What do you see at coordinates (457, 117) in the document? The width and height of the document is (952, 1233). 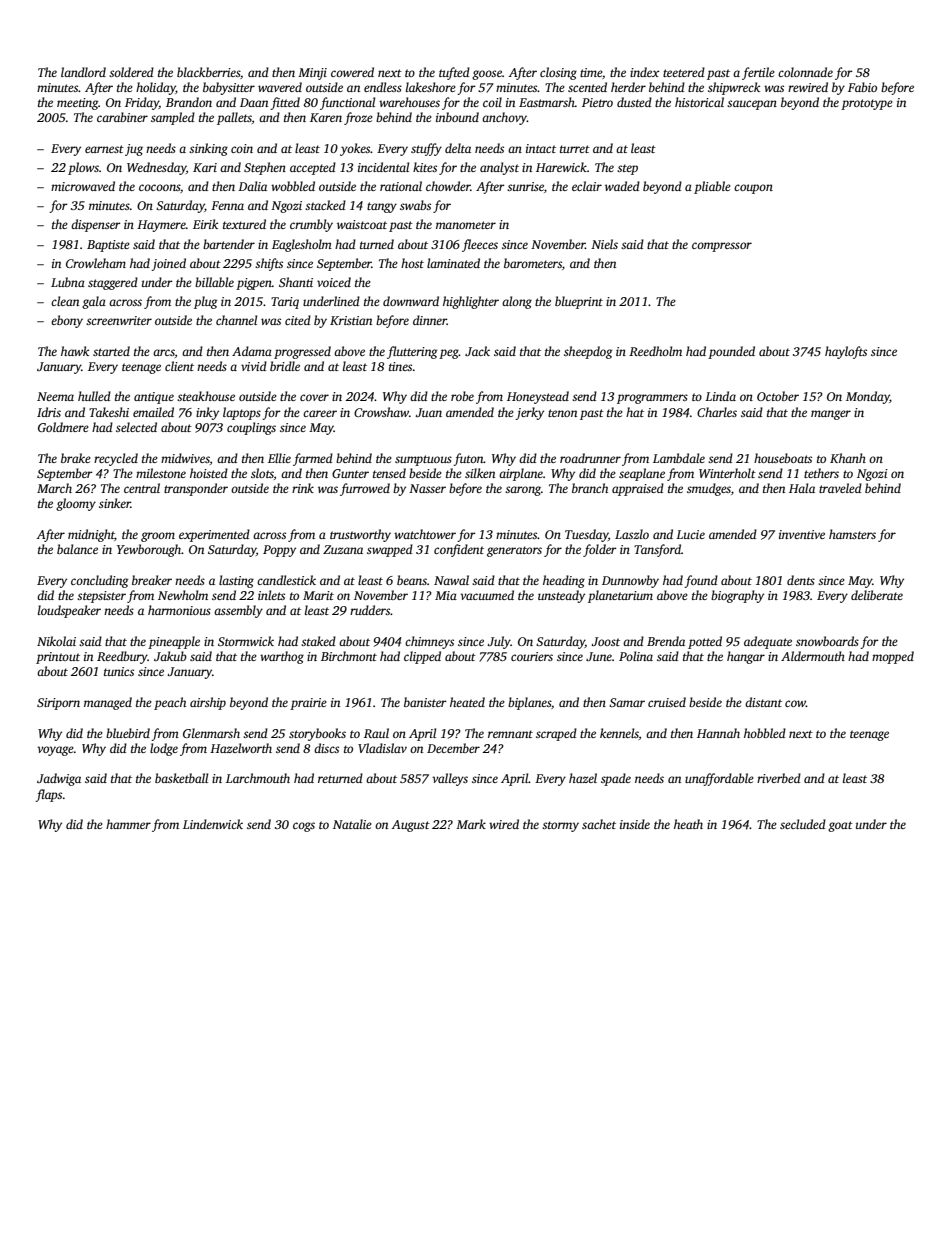 I see `inbound` at bounding box center [457, 117].
